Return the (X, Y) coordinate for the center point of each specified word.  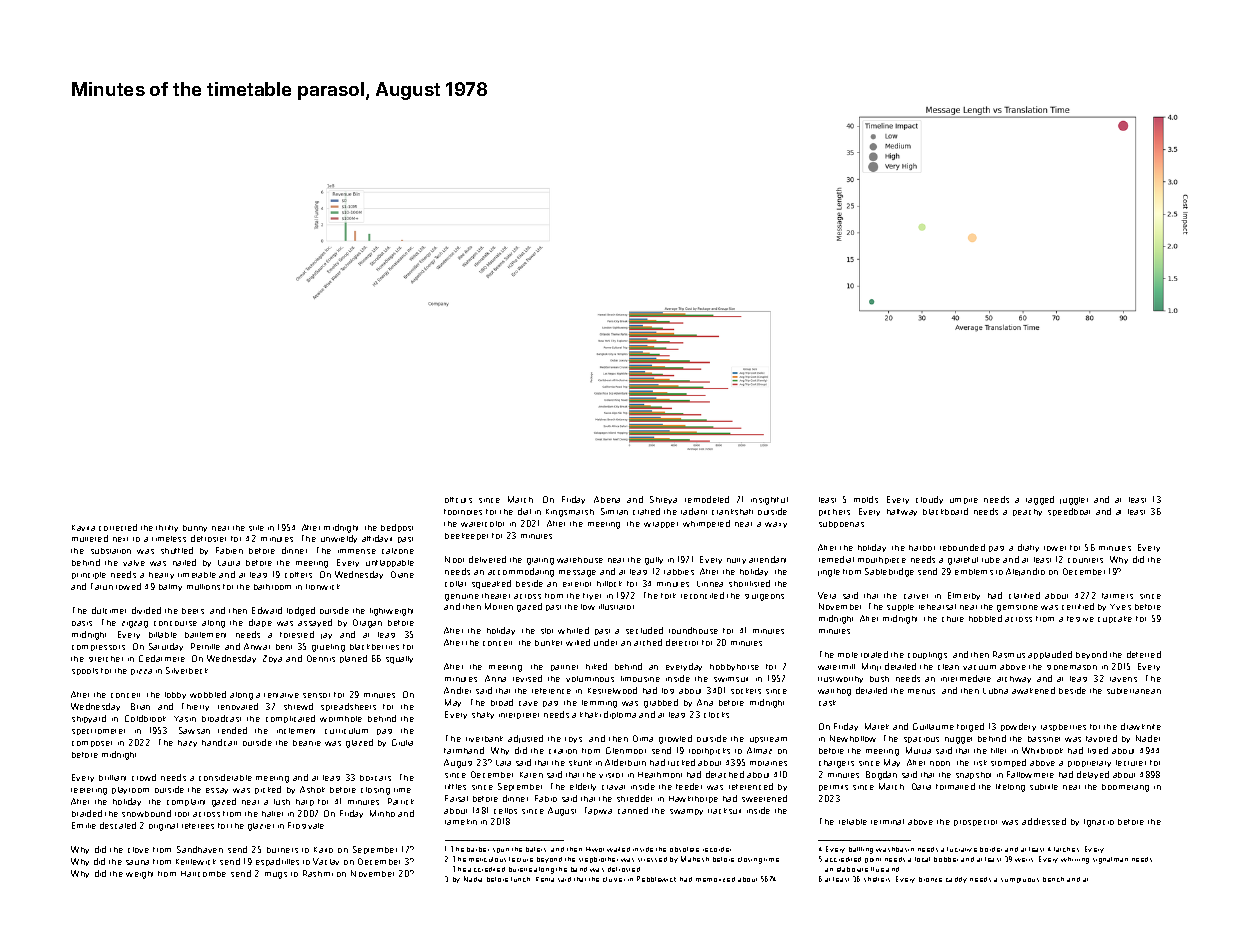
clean (948, 667)
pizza (141, 672)
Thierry (195, 707)
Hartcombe (203, 874)
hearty (161, 575)
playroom (130, 790)
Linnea (710, 584)
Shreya (663, 500)
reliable (853, 822)
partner (564, 668)
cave (528, 703)
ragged (1040, 500)
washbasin (895, 849)
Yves (1120, 607)
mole (848, 655)
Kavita (83, 528)
